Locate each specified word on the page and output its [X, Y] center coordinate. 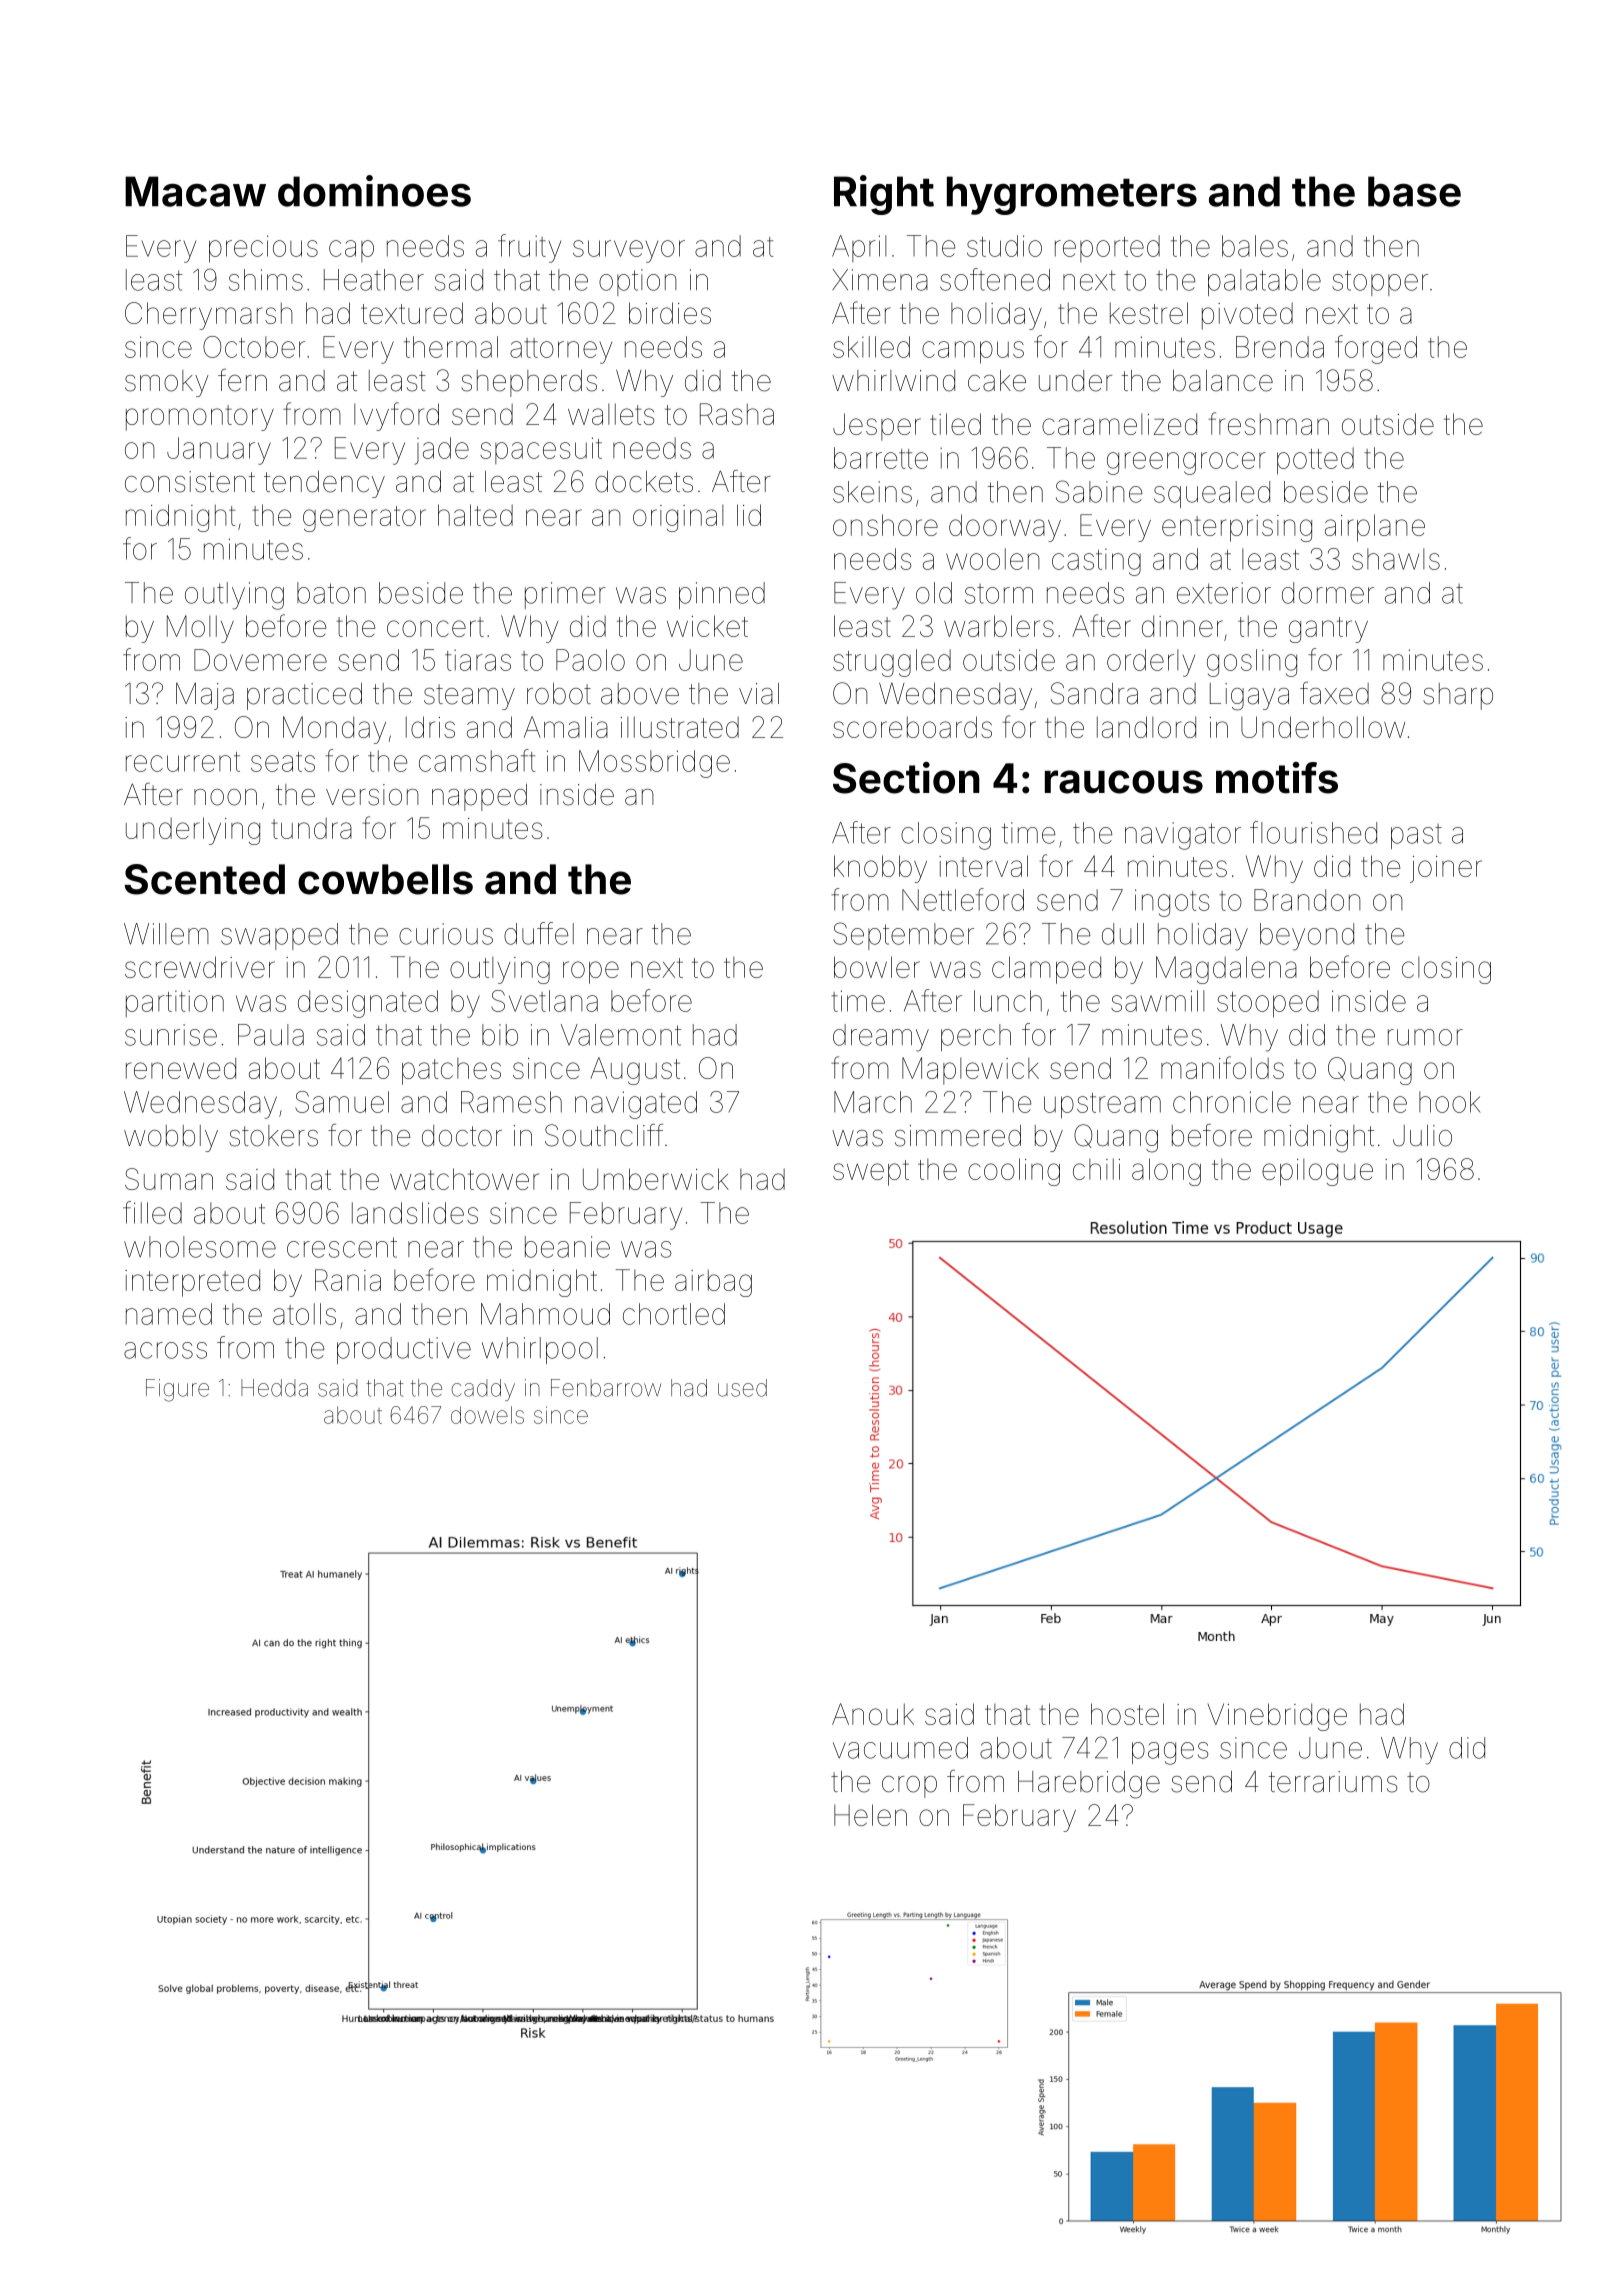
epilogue [1317, 1172]
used [742, 1388]
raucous [1124, 782]
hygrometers [1072, 195]
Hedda [274, 1388]
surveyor [629, 251]
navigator [1183, 836]
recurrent [183, 762]
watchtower [464, 1179]
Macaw [195, 191]
